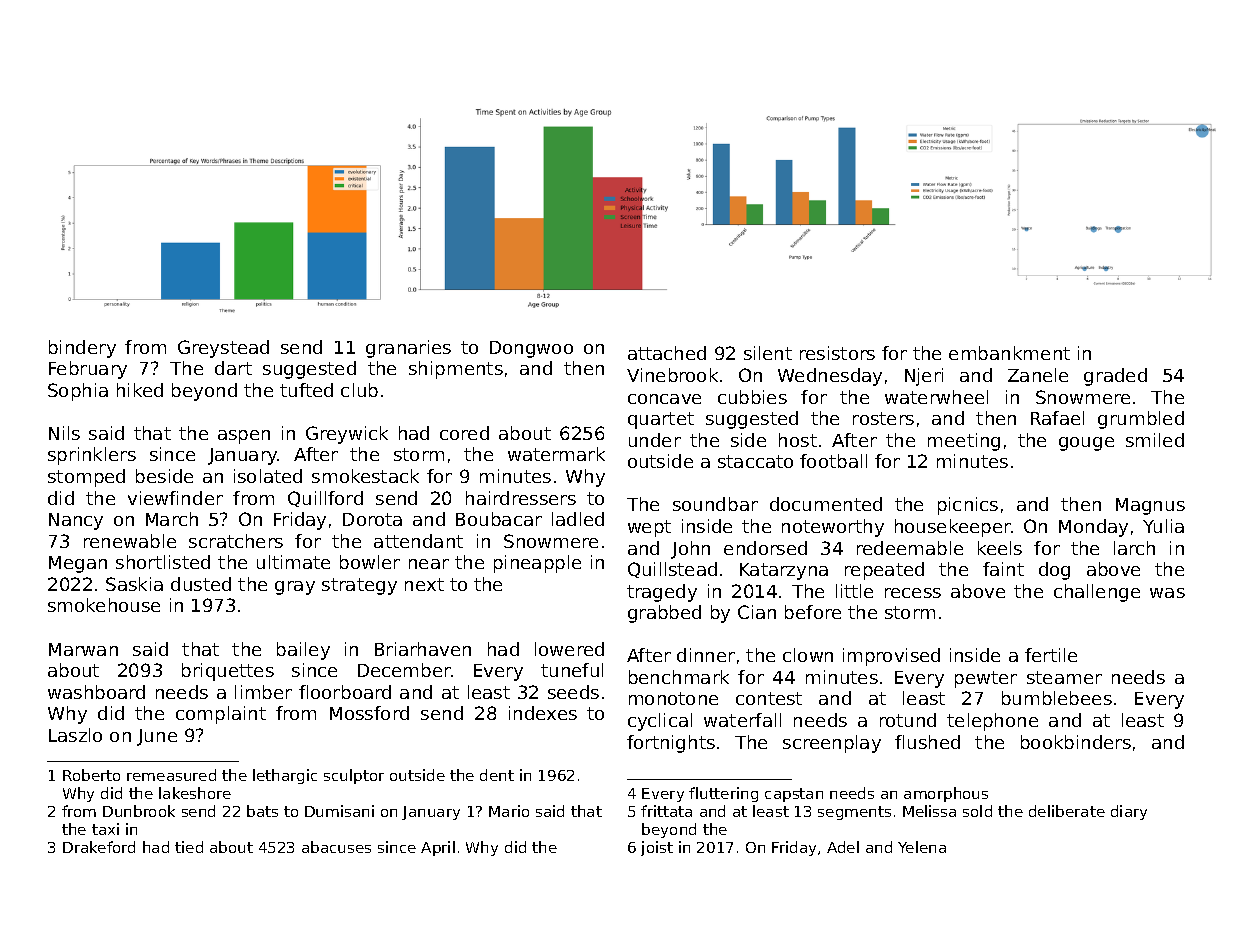  Describe the element at coordinates (657, 848) in the screenshot. I see `joist` at that location.
